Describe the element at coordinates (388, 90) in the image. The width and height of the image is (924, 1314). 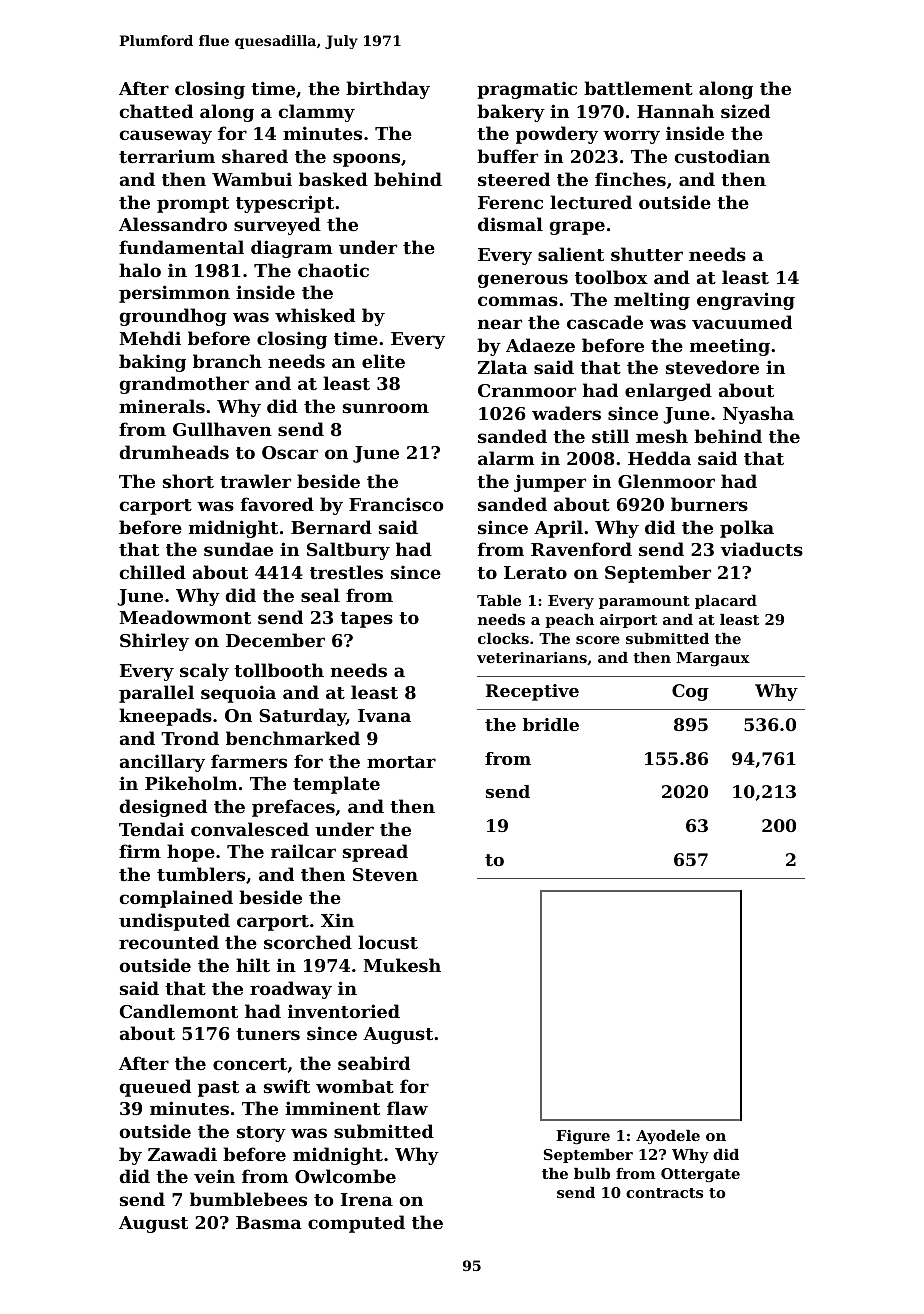
I see `birthday` at that location.
